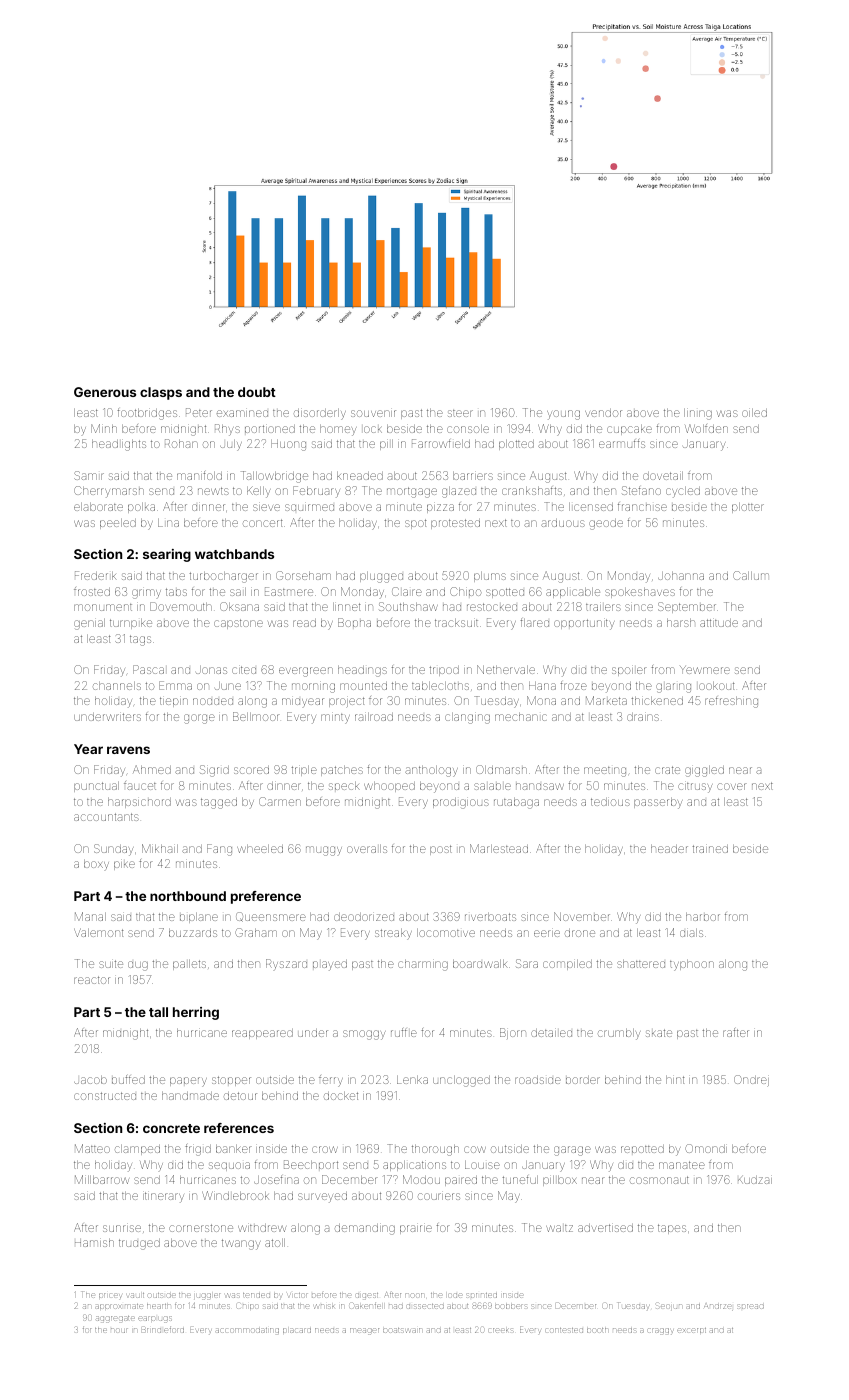  I want to click on constructed, so click(105, 1096).
